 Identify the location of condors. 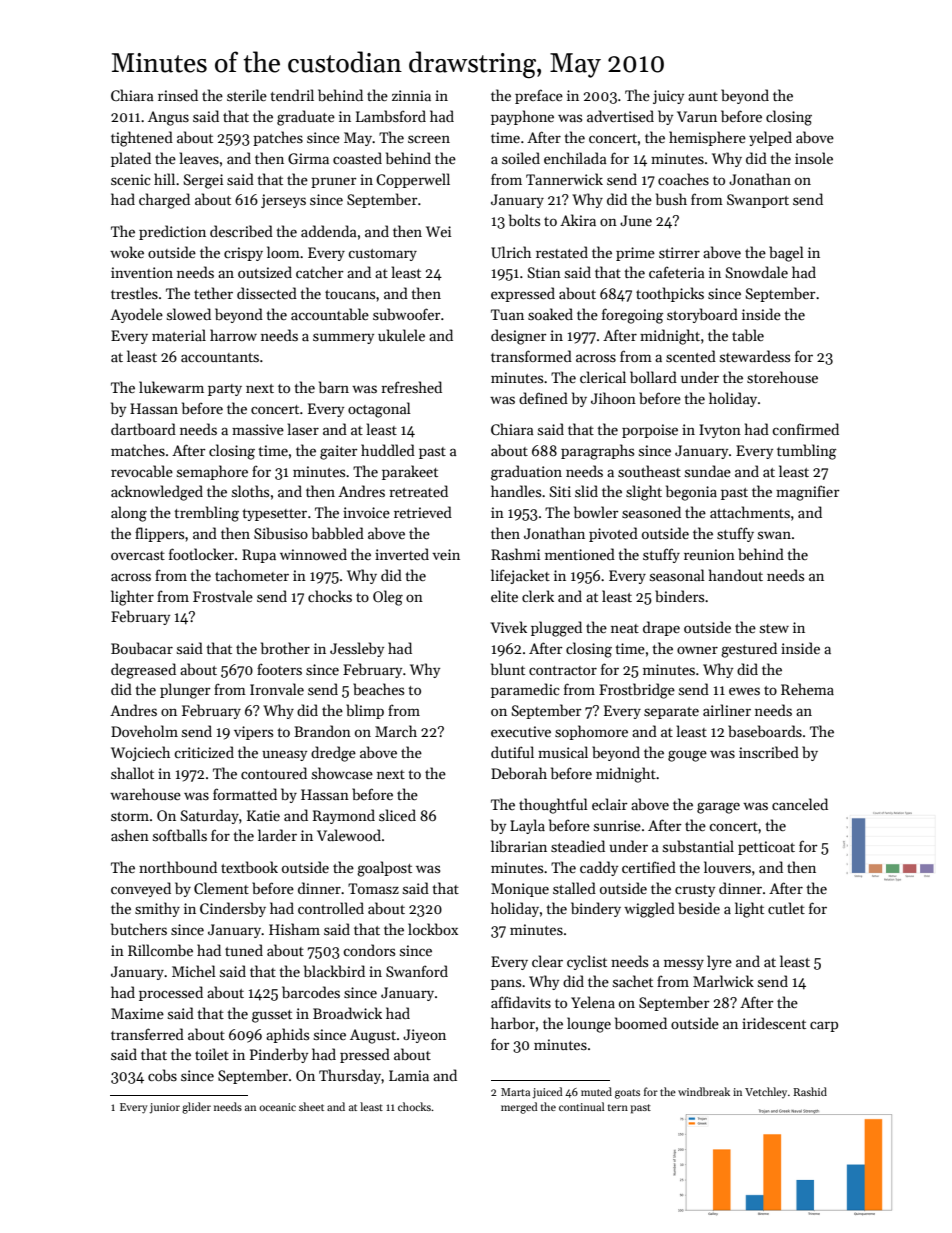
(369, 950).
